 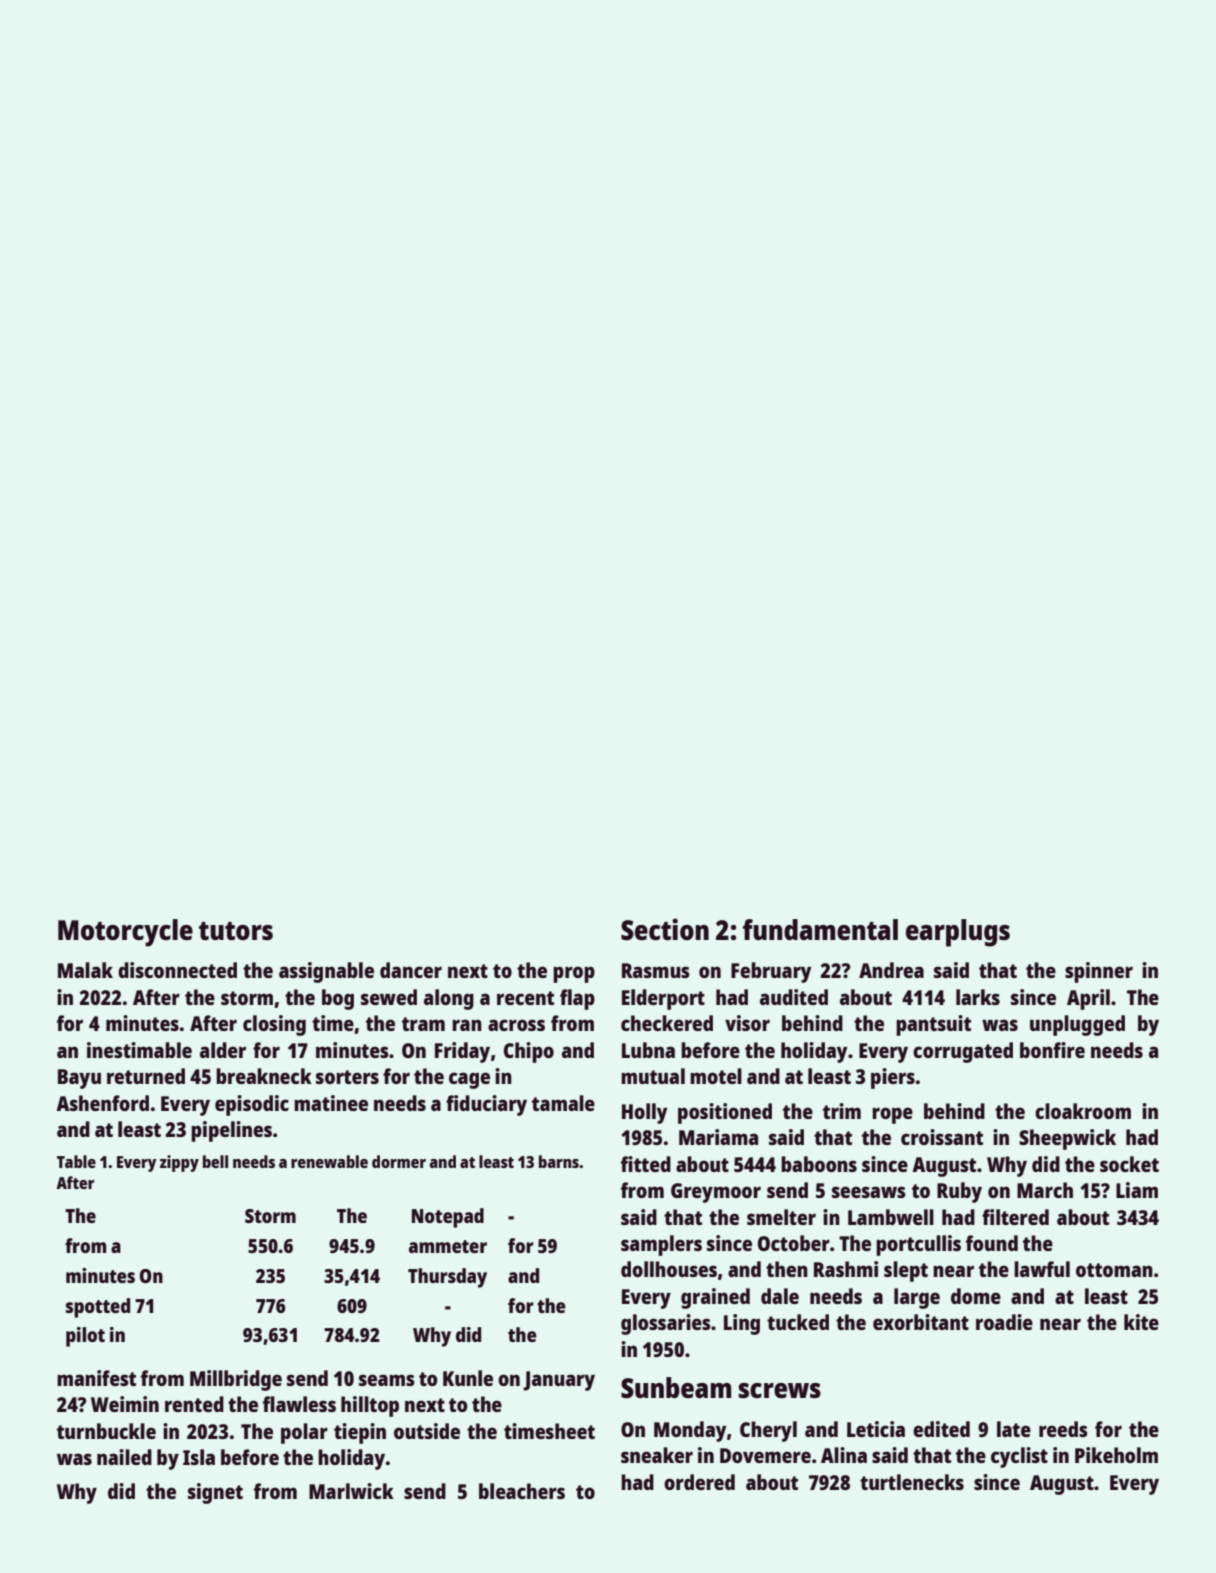 I want to click on signet, so click(x=215, y=1493).
